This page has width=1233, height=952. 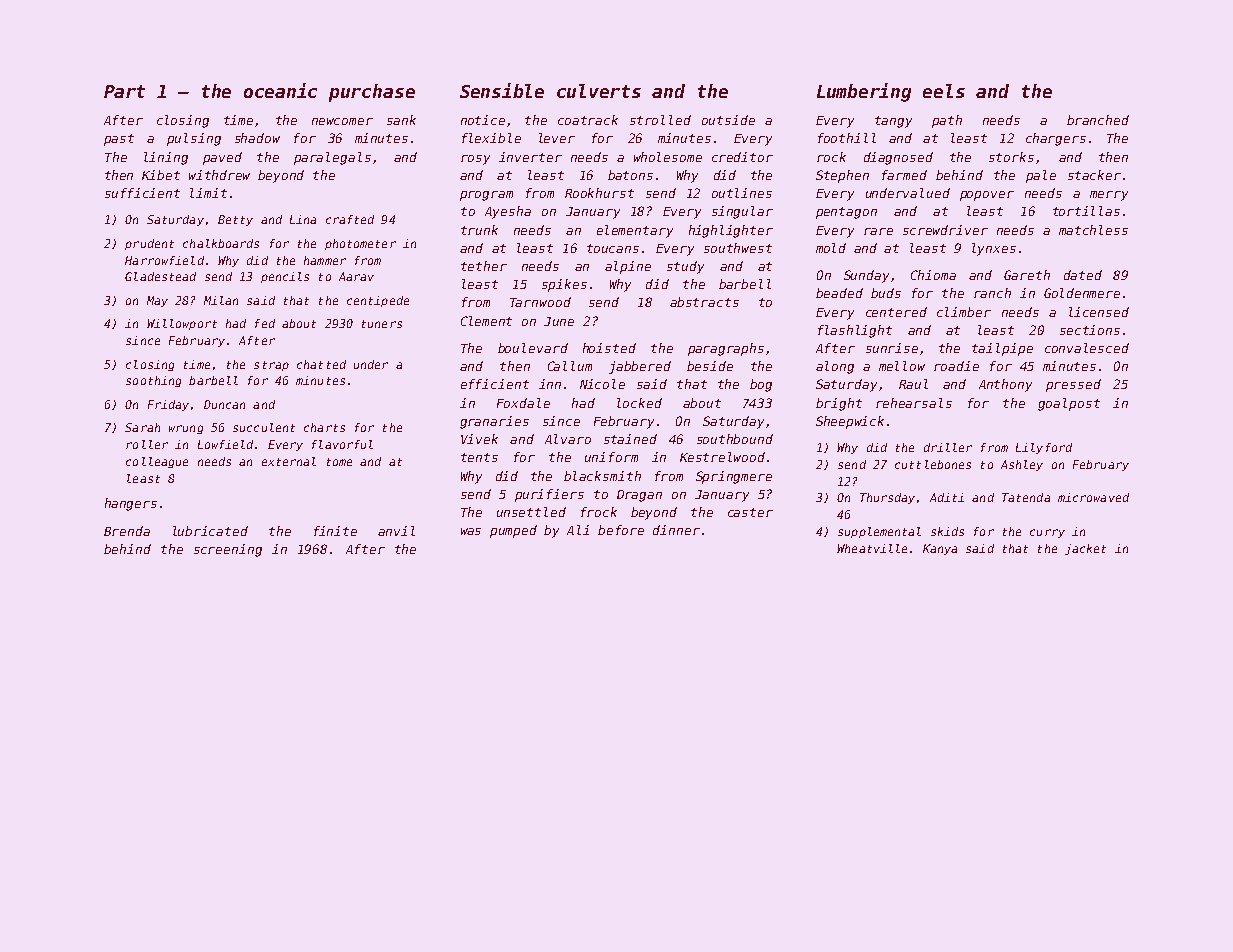 I want to click on was, so click(x=471, y=531).
